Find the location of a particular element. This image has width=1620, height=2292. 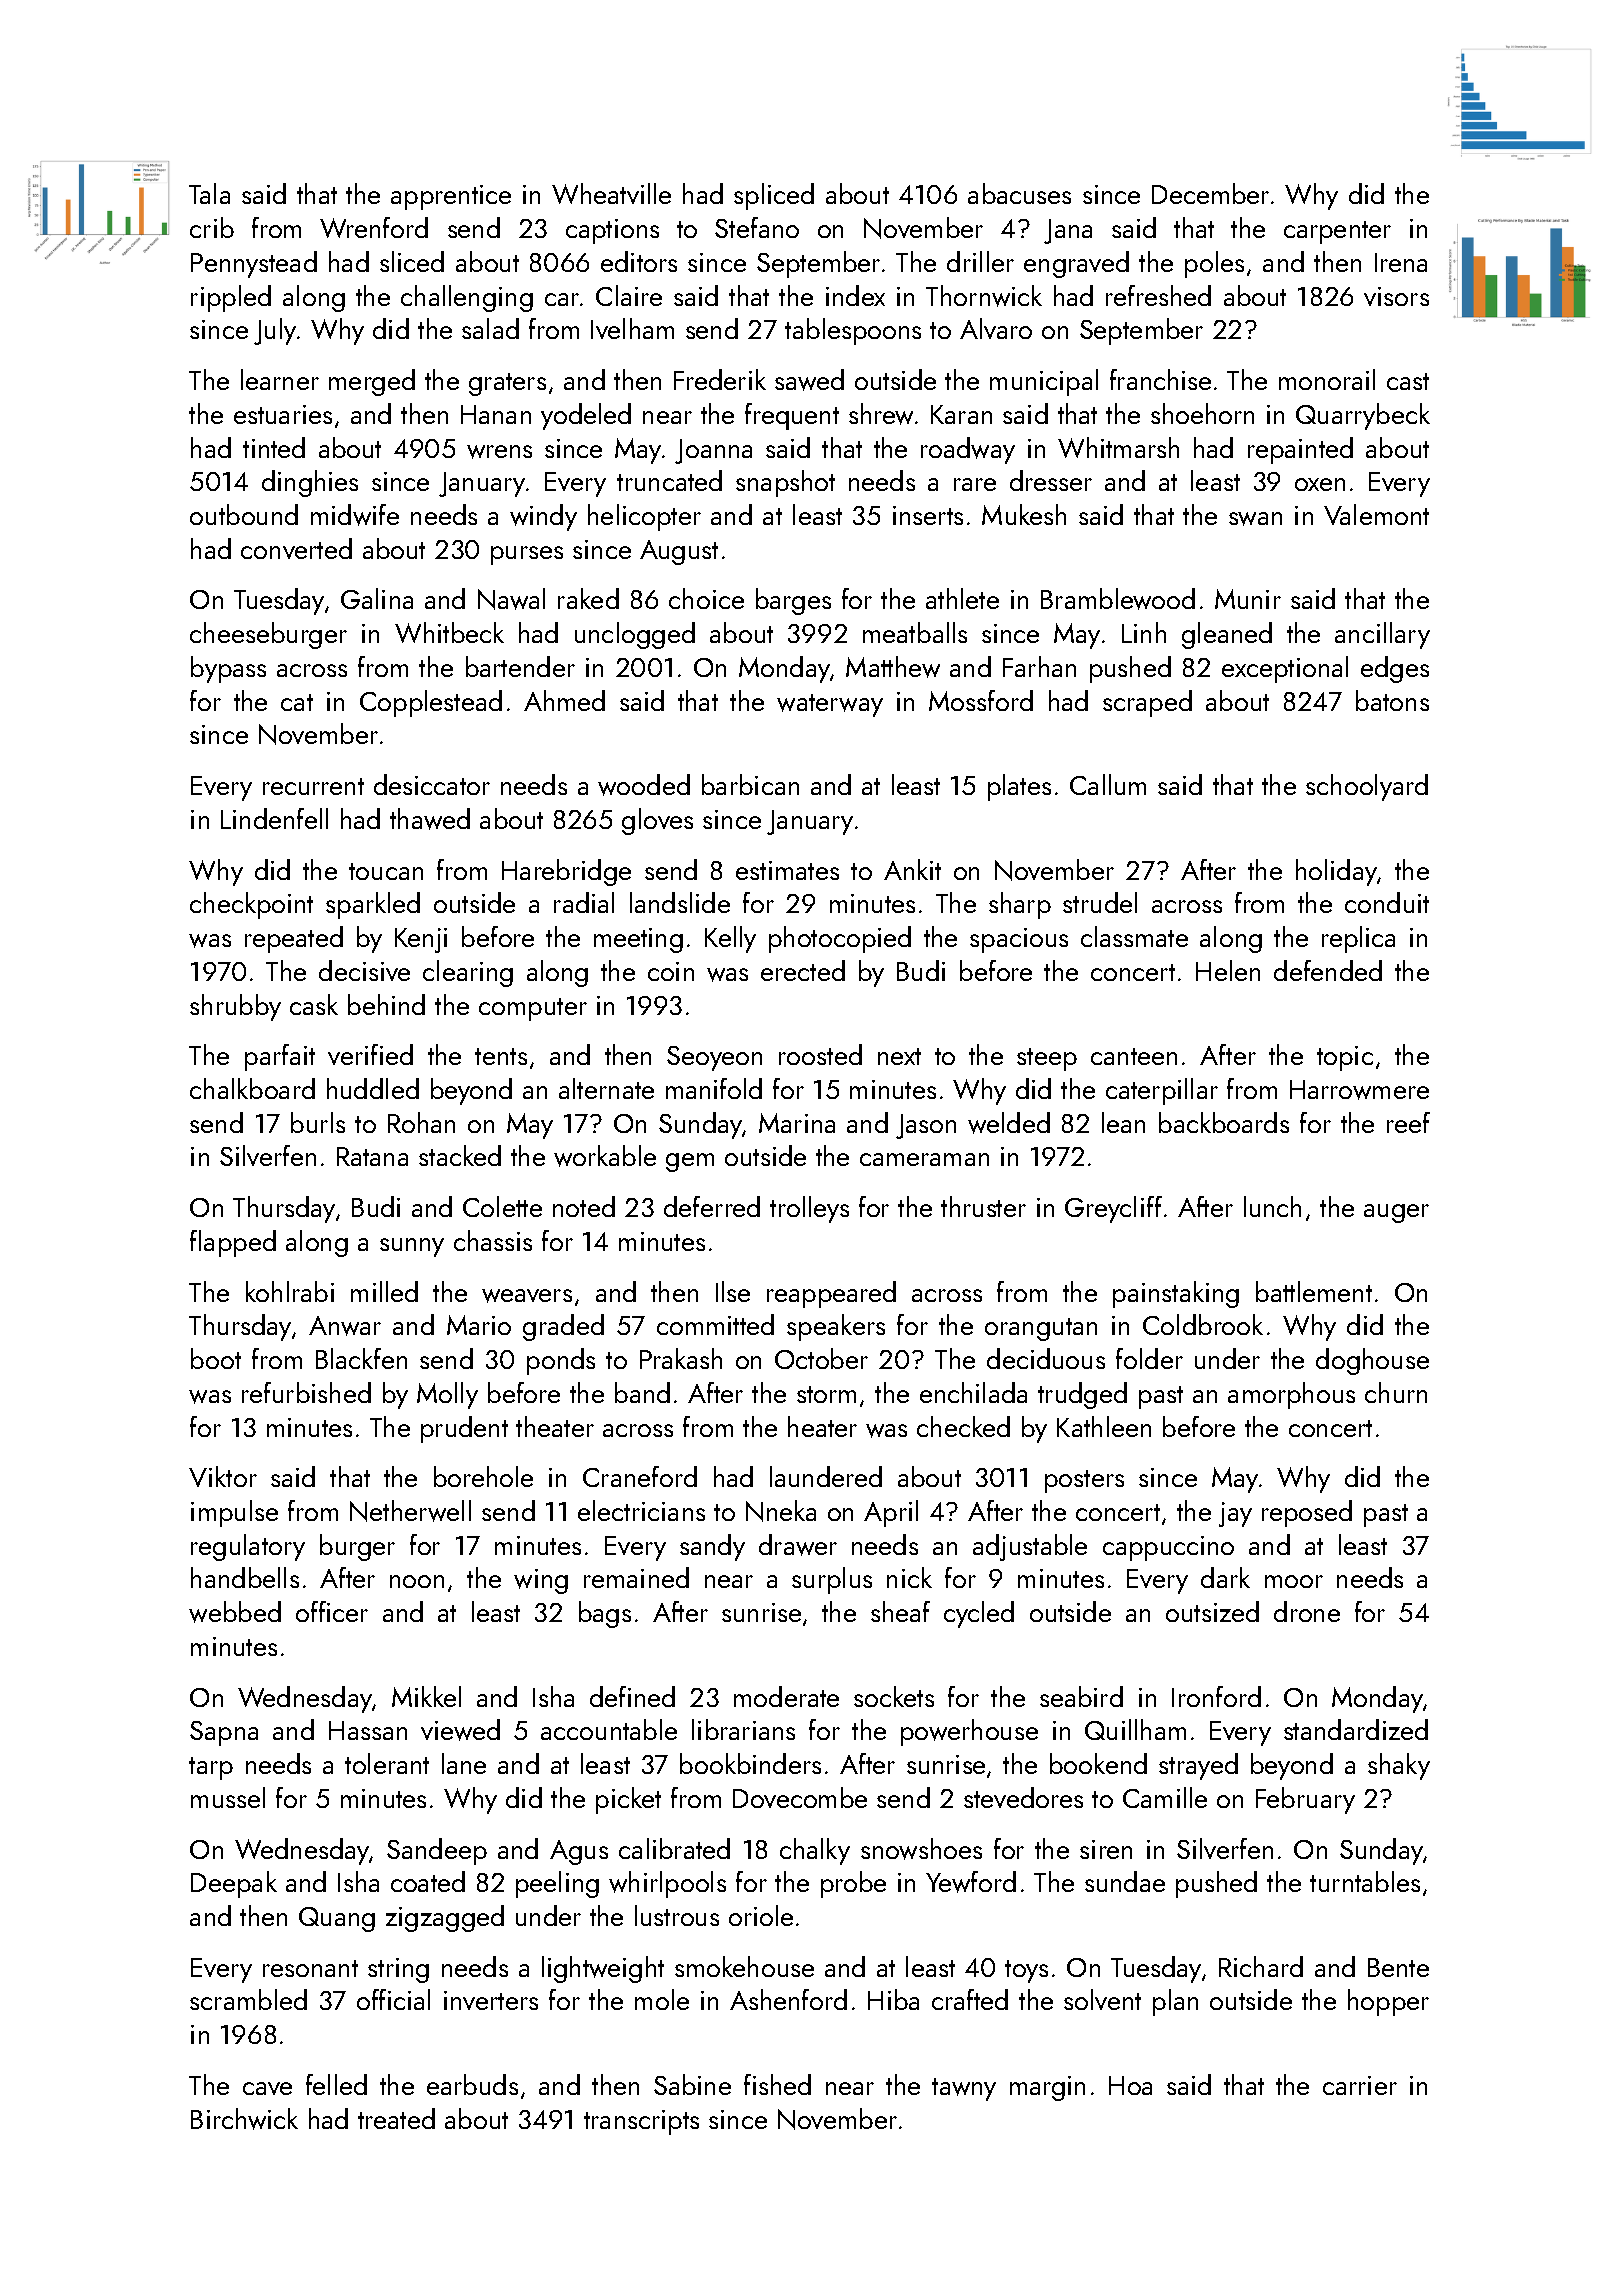

plates is located at coordinates (1019, 787).
